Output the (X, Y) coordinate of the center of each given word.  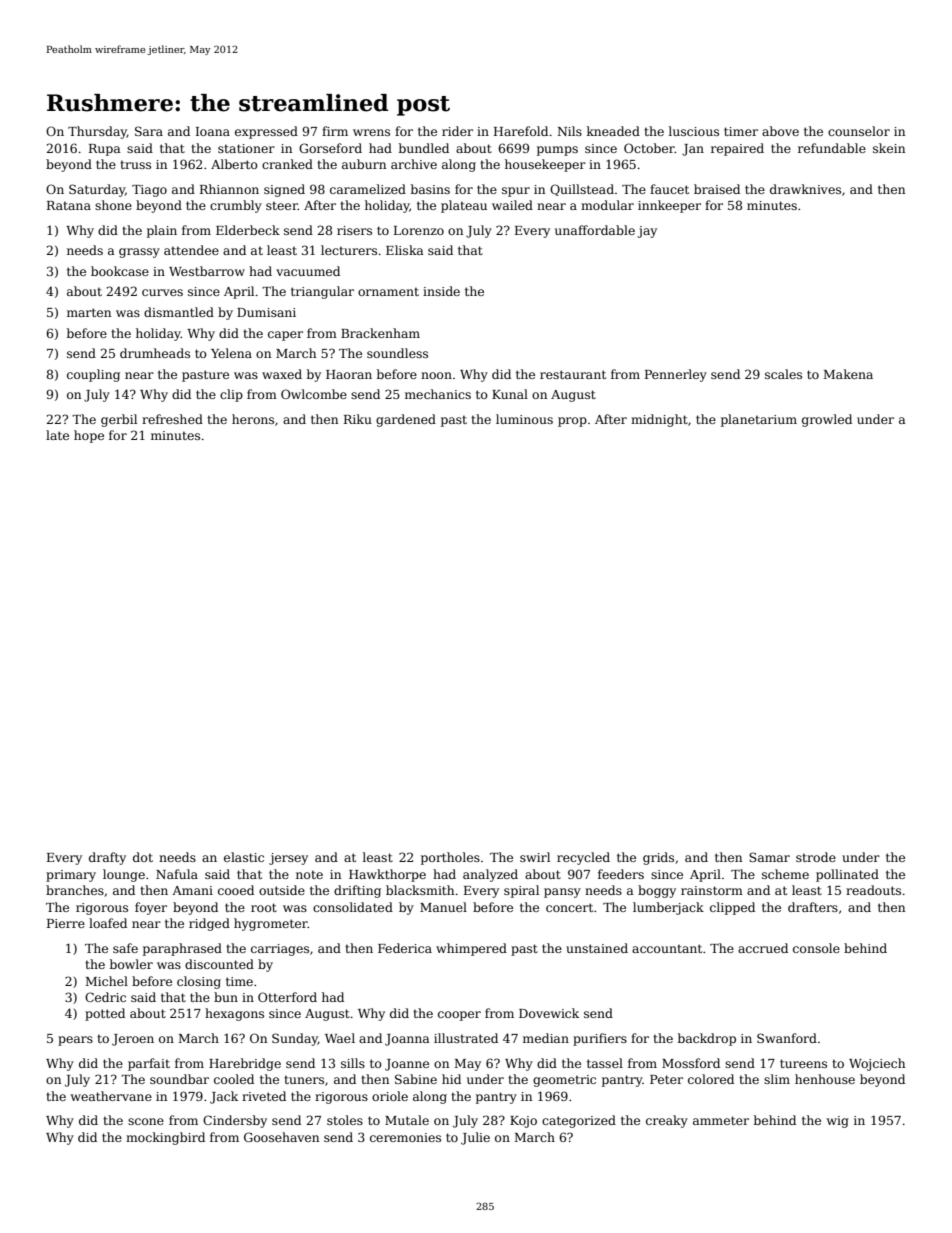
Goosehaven (281, 1137)
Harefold (521, 131)
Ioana (213, 131)
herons (253, 419)
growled (827, 420)
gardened (406, 420)
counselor (859, 131)
